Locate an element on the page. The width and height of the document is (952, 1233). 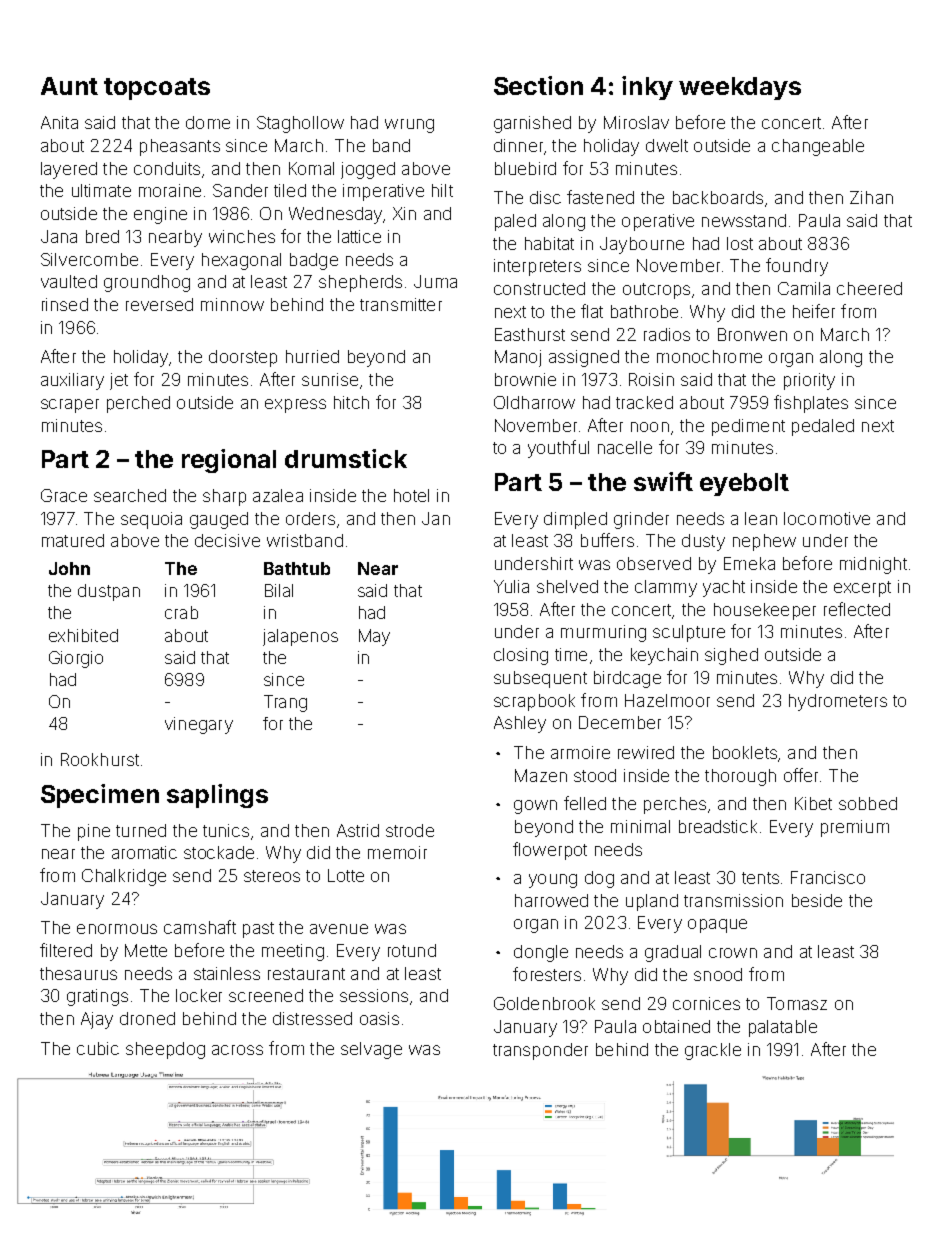
rinsed is located at coordinates (65, 304).
